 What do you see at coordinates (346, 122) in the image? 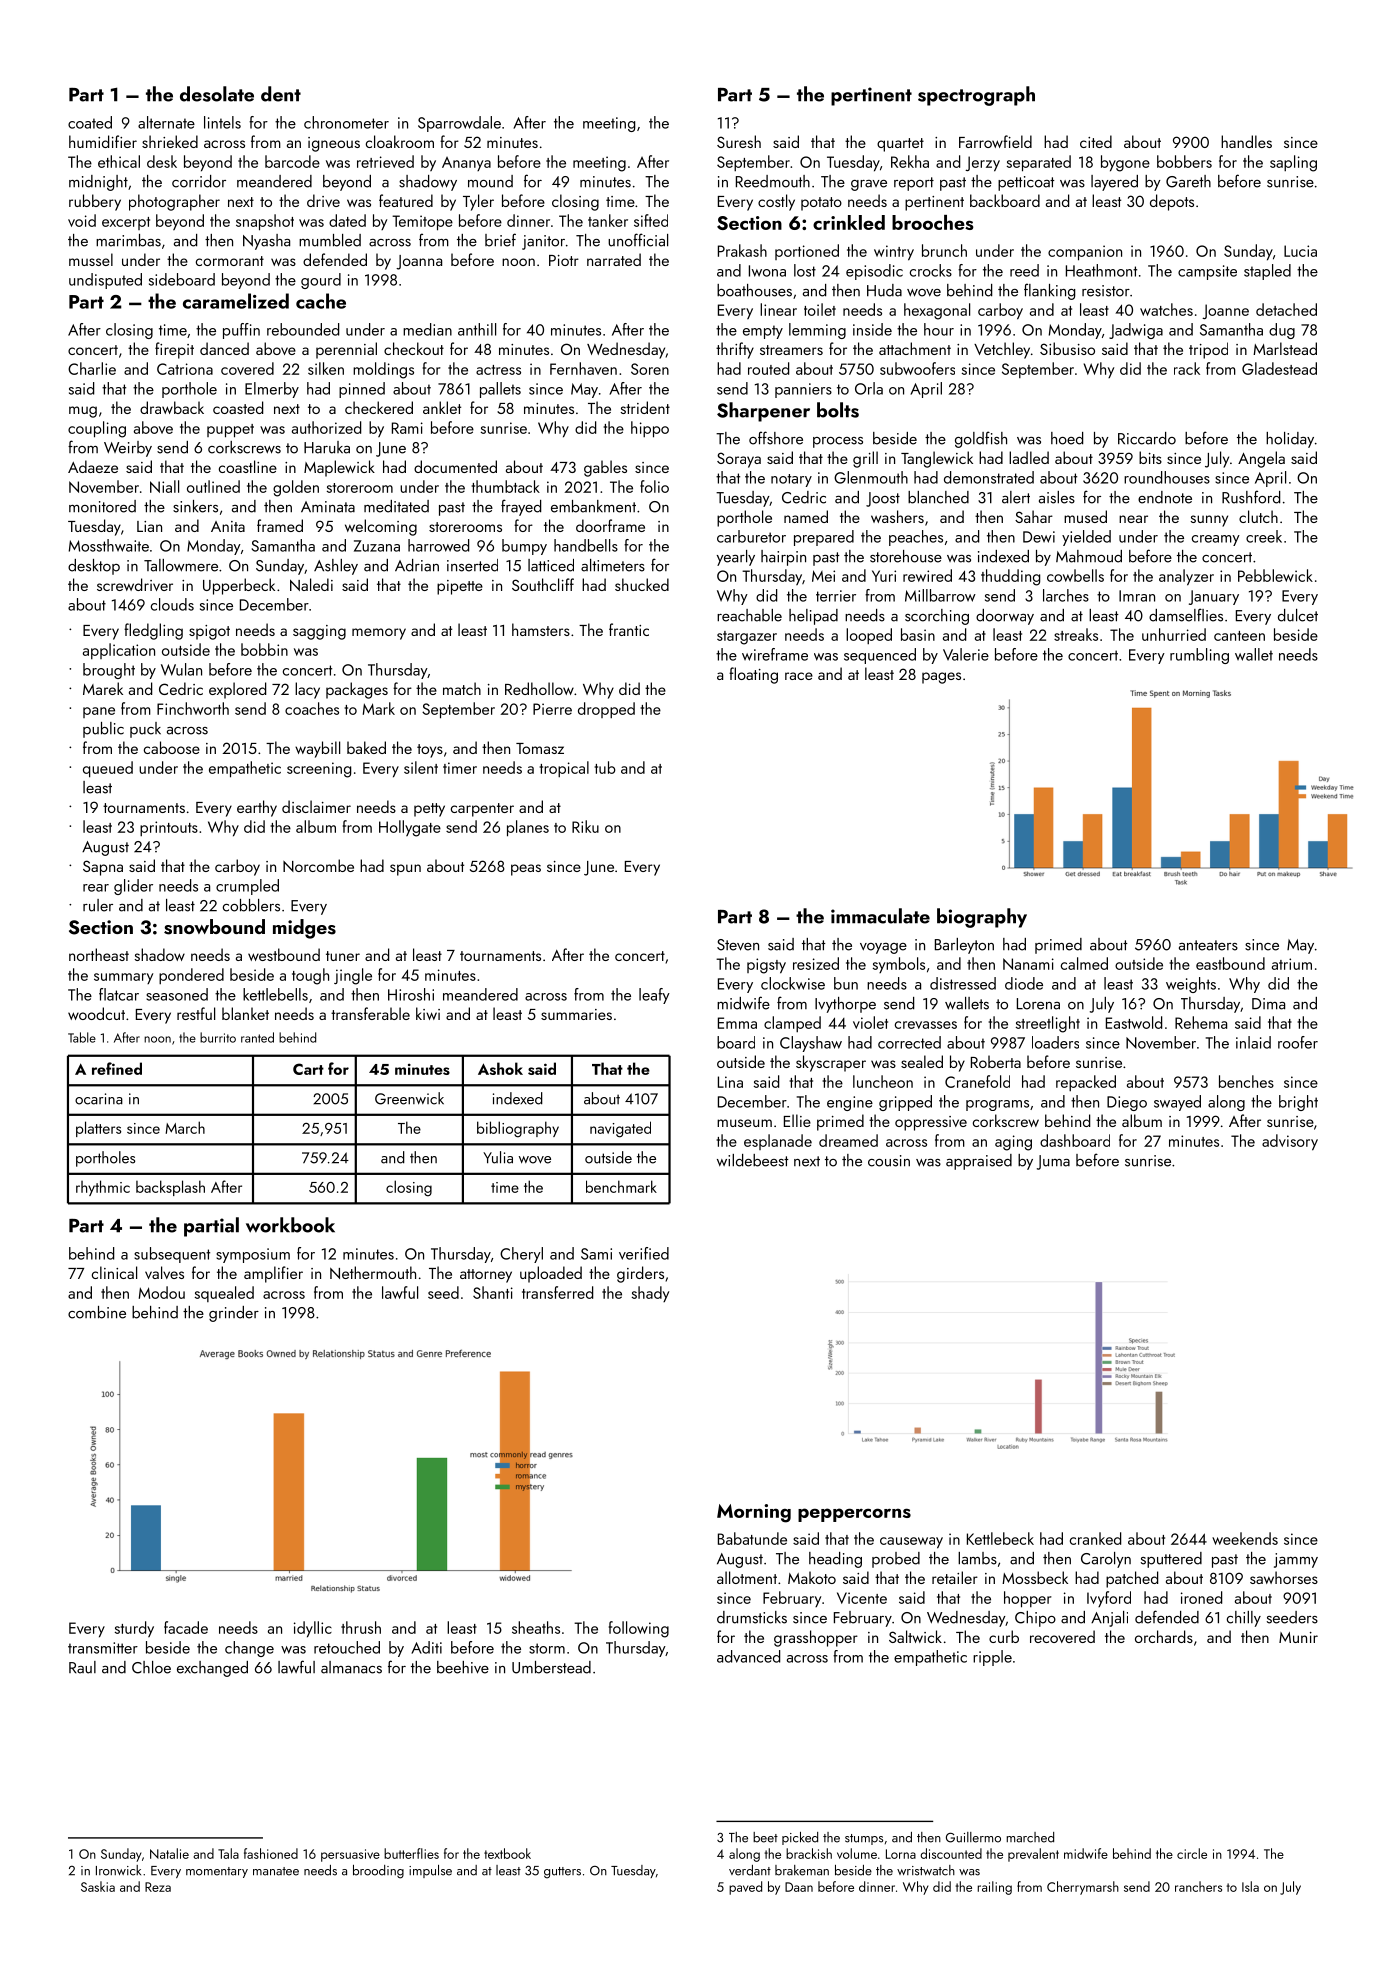
I see `chronometer` at bounding box center [346, 122].
